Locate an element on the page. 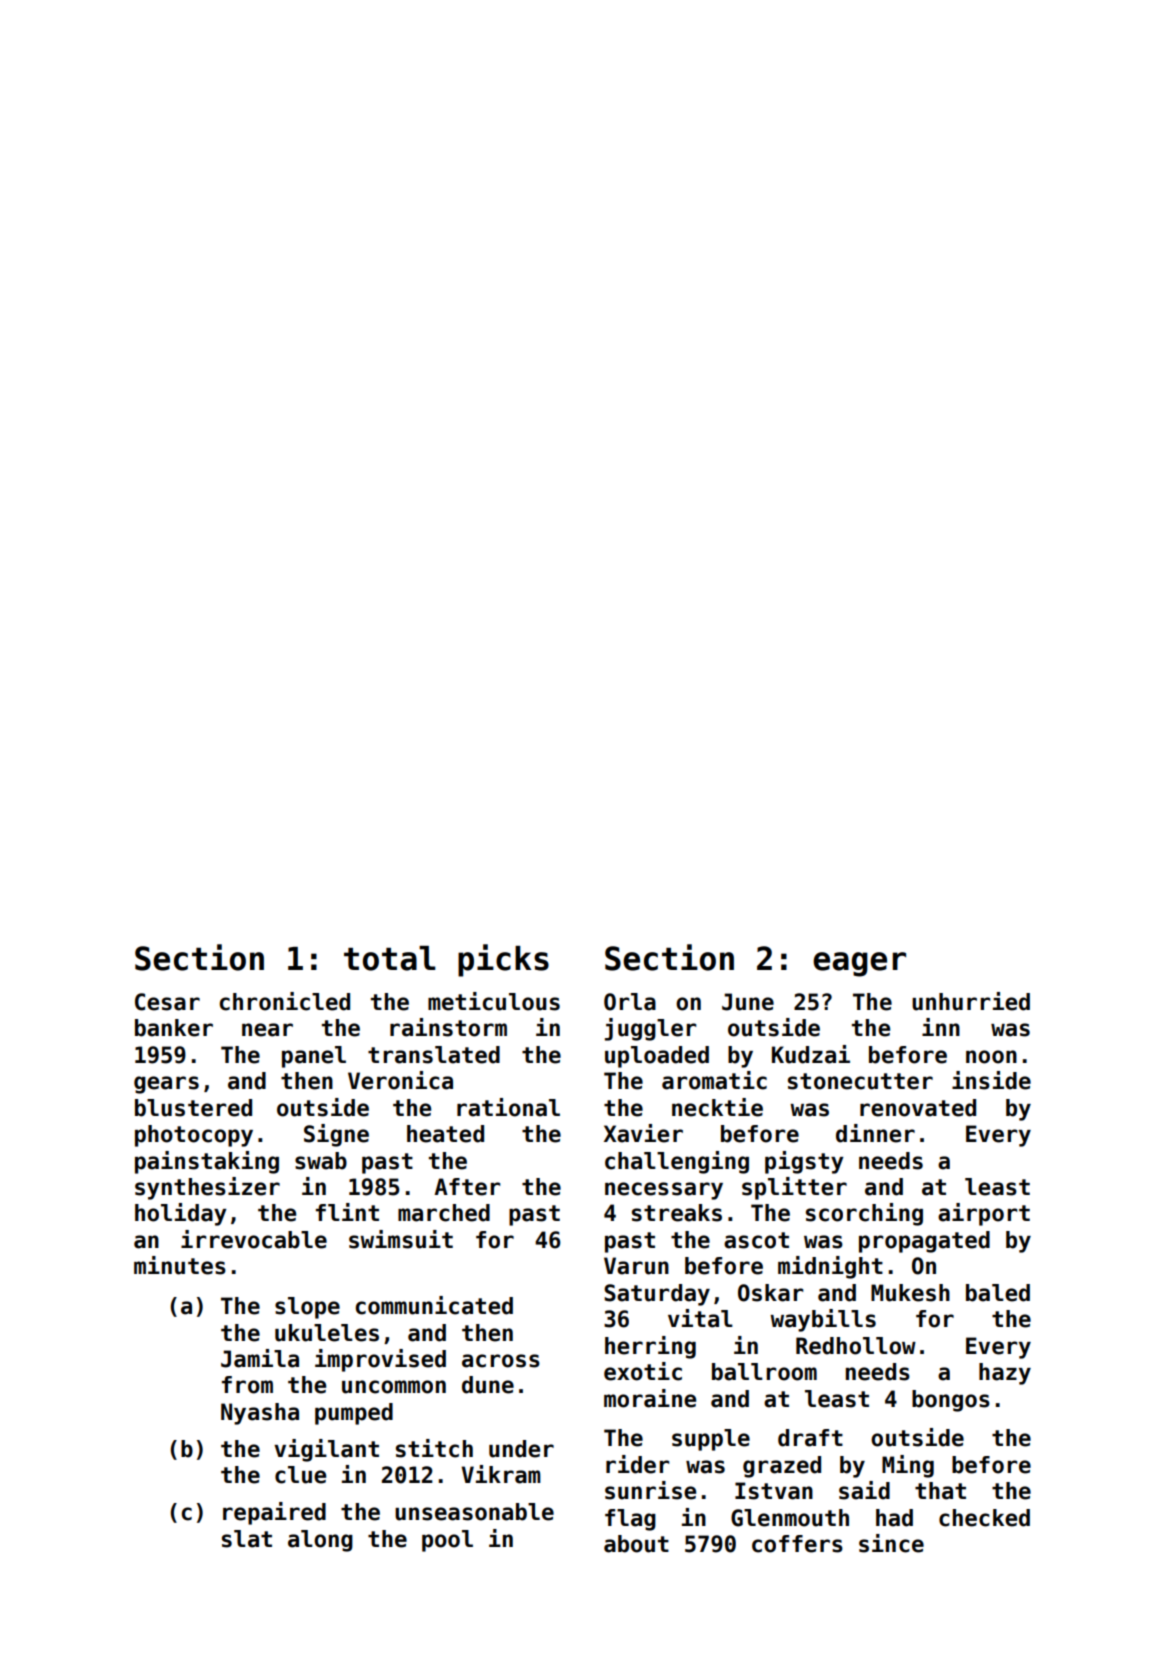 Image resolution: width=1165 pixels, height=1654 pixels. clue is located at coordinates (300, 1475).
